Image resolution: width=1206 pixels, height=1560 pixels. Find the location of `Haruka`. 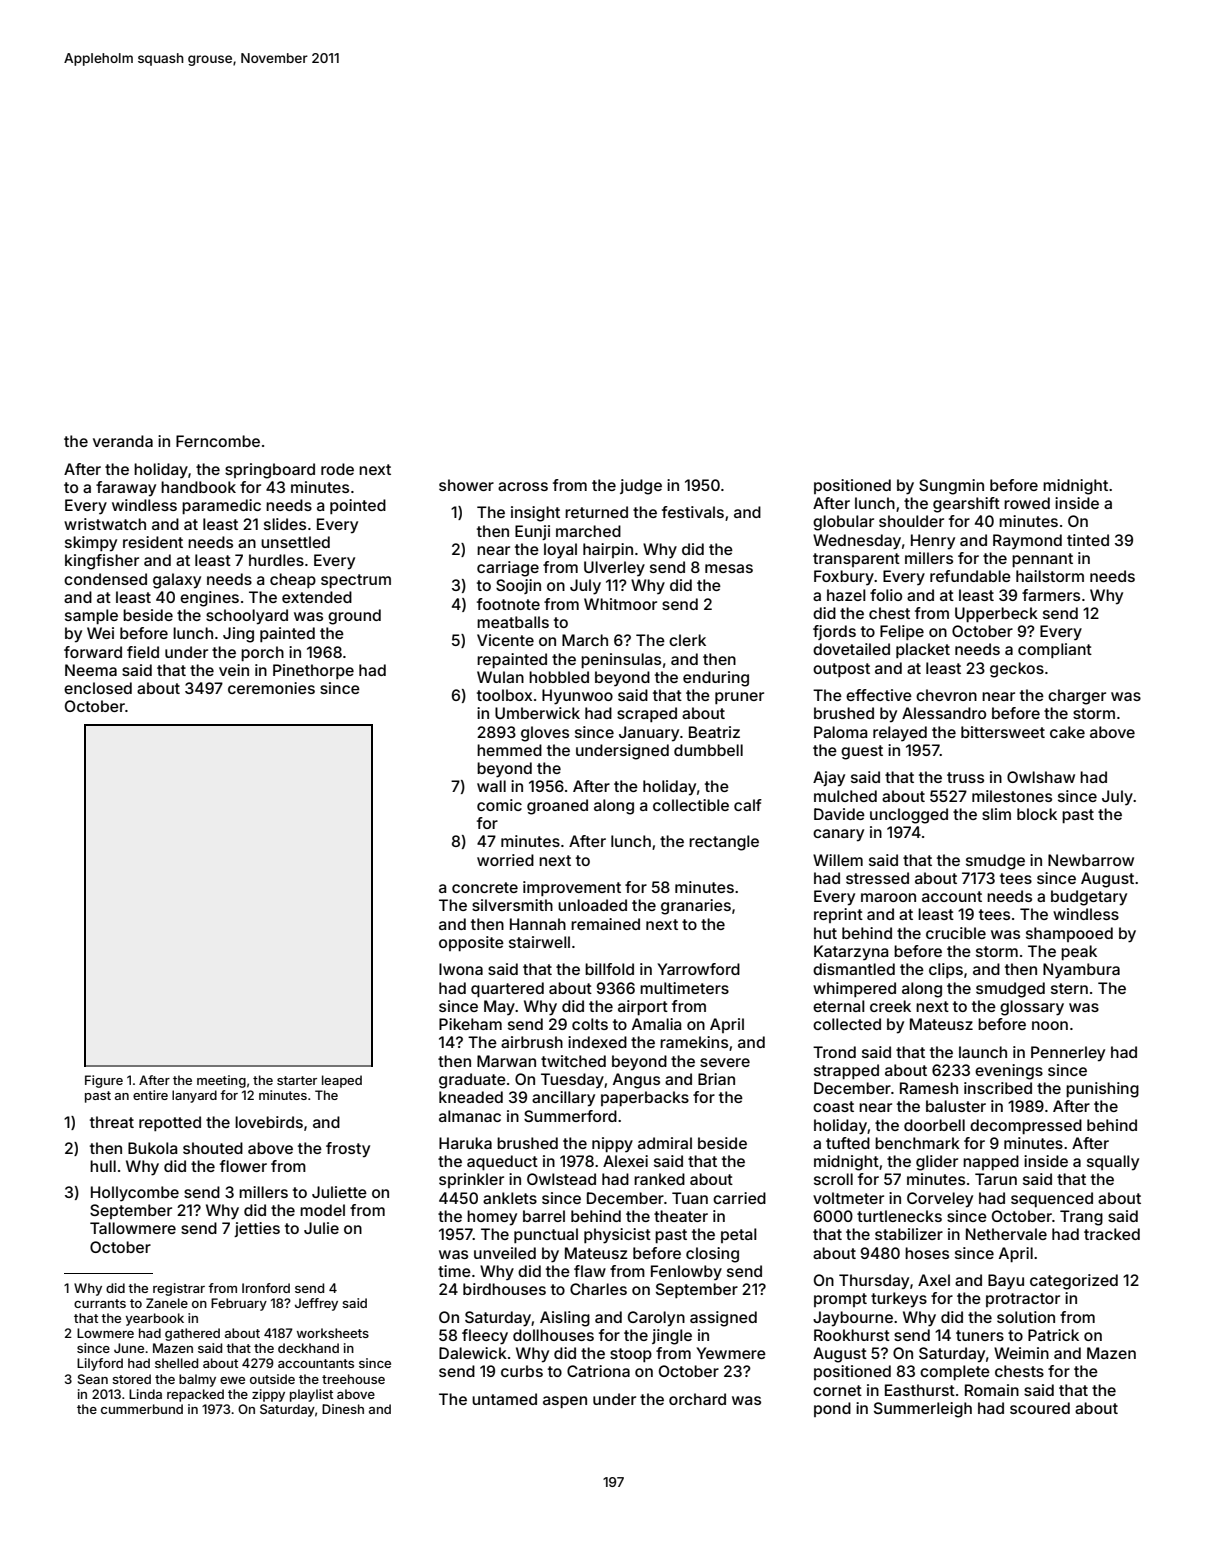

Haruka is located at coordinates (465, 1143).
